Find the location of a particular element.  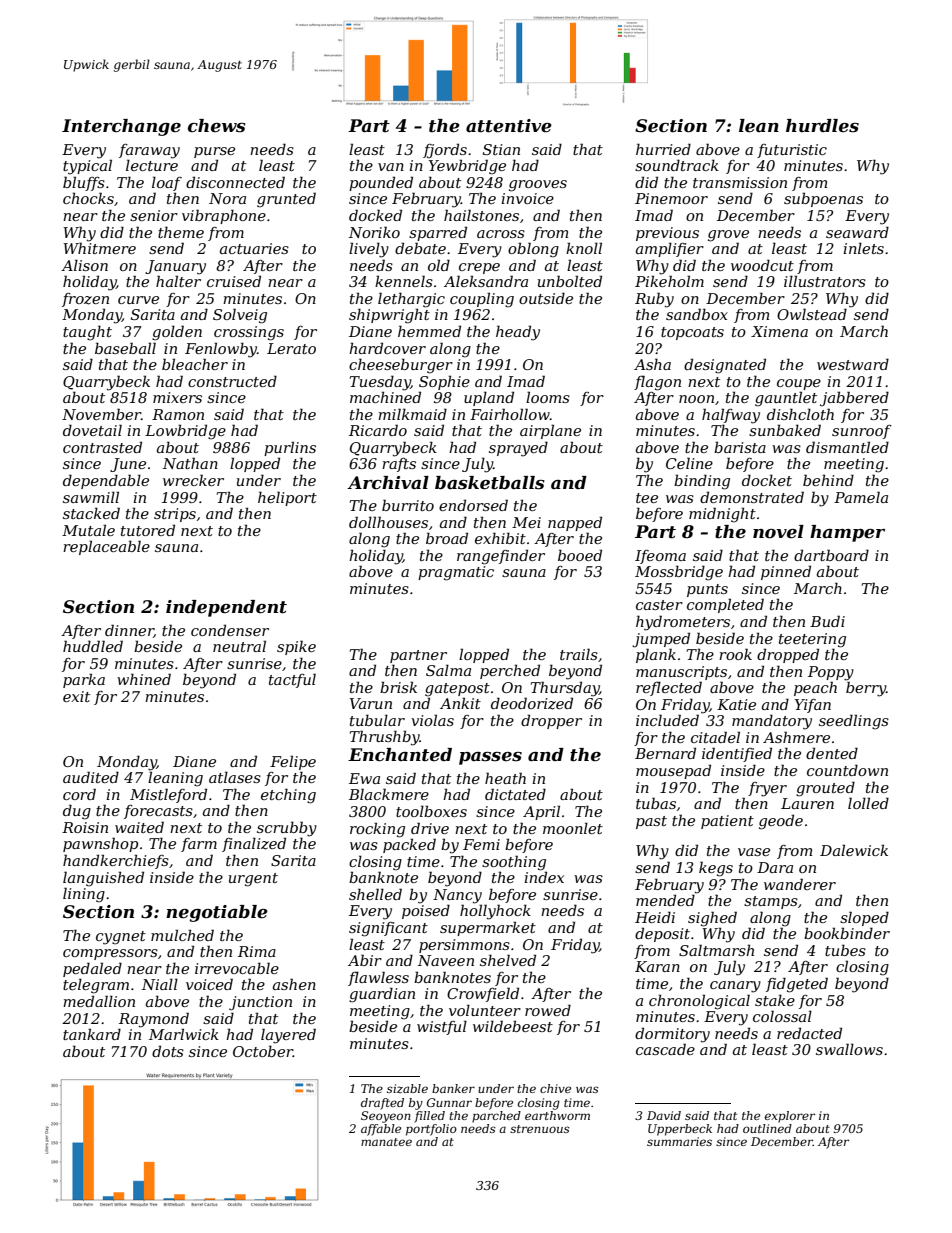

pedaled is located at coordinates (92, 969).
